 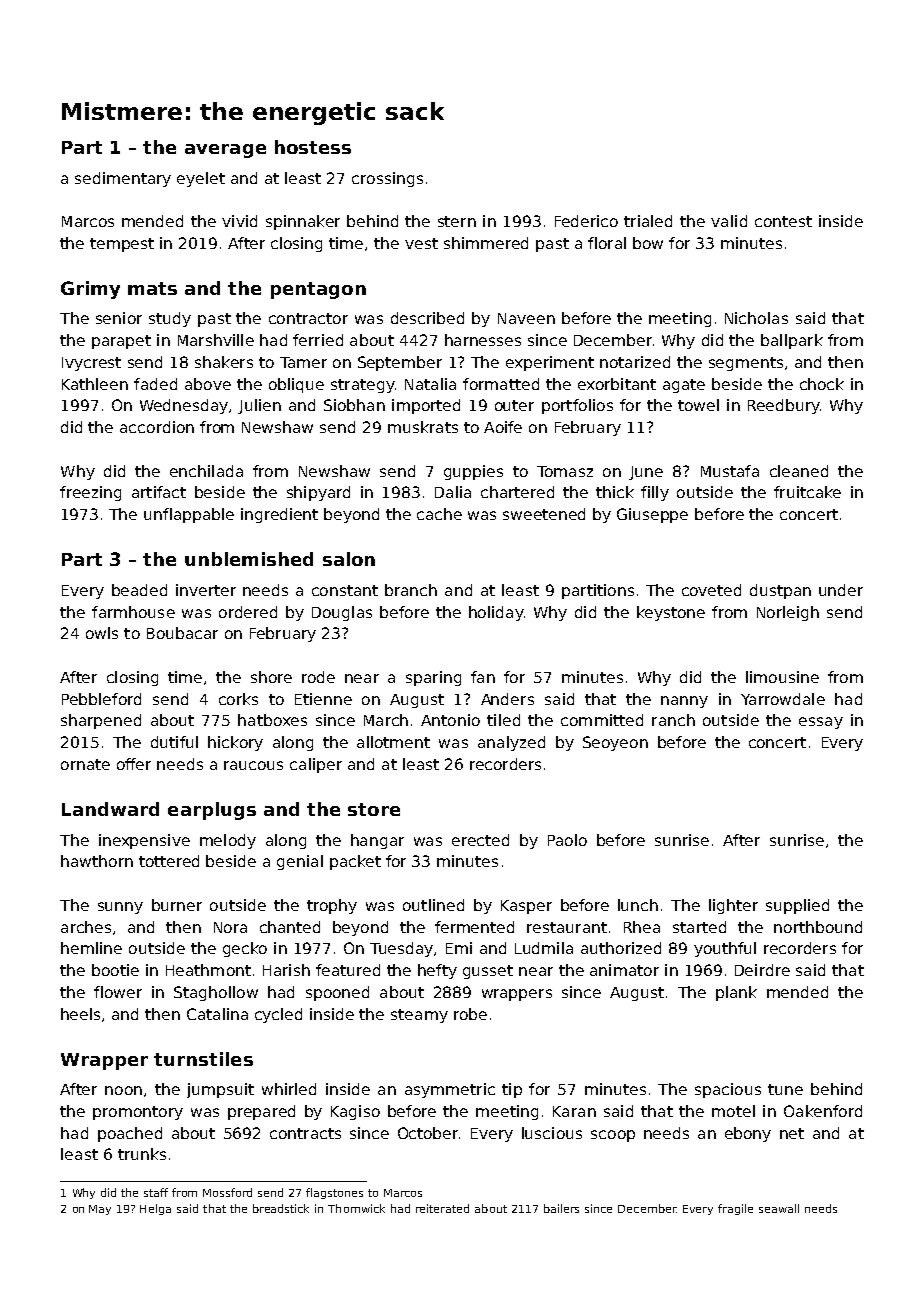 What do you see at coordinates (783, 221) in the screenshot?
I see `contest` at bounding box center [783, 221].
